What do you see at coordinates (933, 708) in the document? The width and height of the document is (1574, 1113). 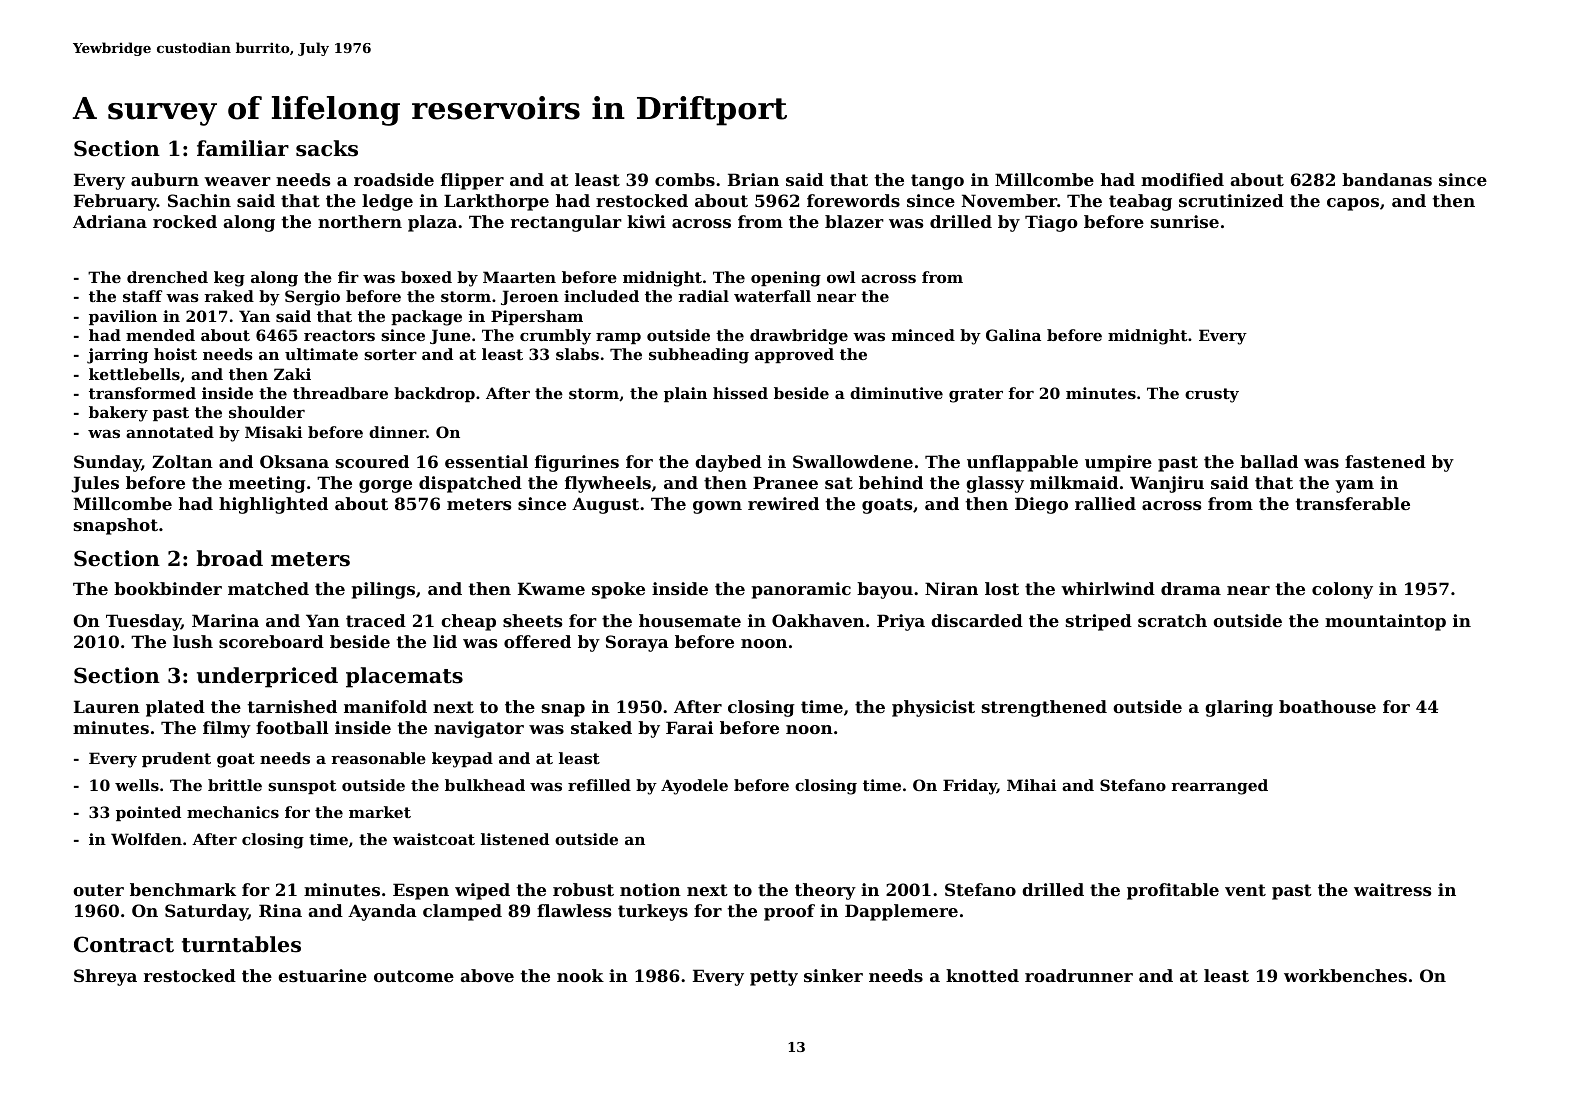 I see `physicist` at bounding box center [933, 708].
